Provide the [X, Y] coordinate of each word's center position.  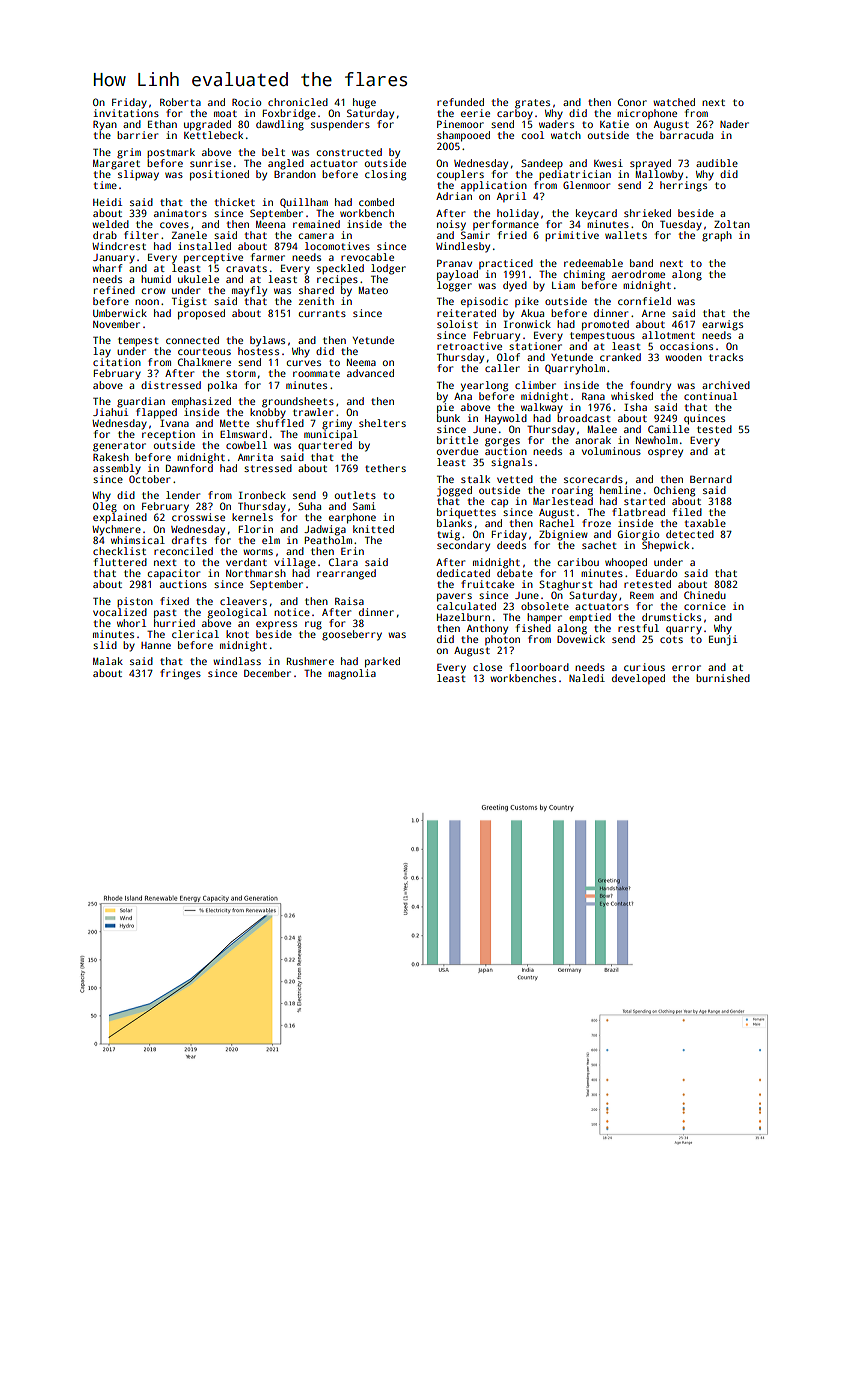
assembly [117, 469]
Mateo [373, 290]
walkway [542, 408]
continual [710, 396]
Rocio [246, 102]
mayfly [249, 291]
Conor [632, 102]
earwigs [722, 325]
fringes [180, 674]
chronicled [298, 102]
